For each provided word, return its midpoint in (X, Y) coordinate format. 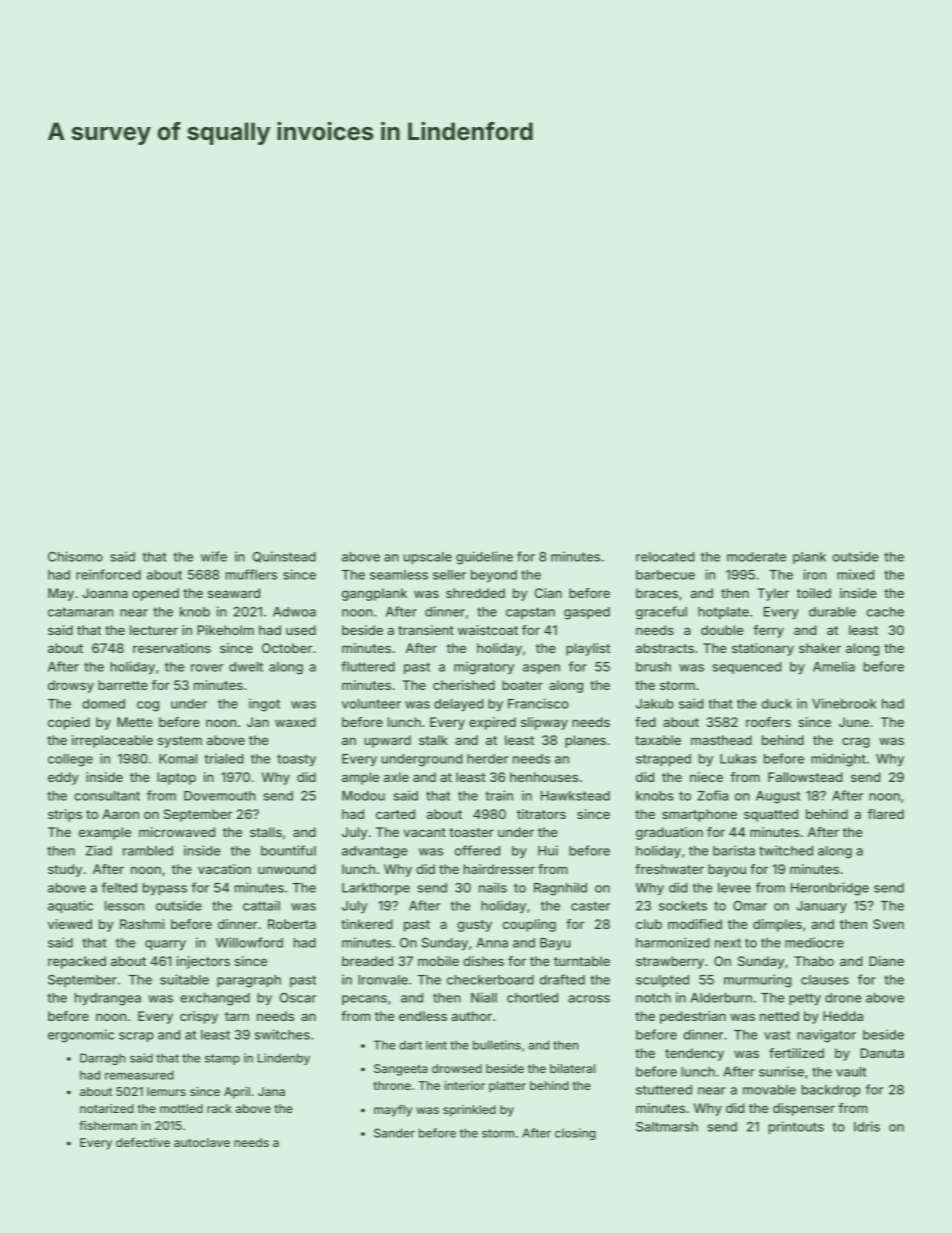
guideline (484, 558)
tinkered (367, 924)
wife (214, 556)
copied (69, 723)
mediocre (814, 942)
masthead (721, 740)
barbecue (665, 575)
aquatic (70, 906)
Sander (394, 1133)
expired (492, 723)
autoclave (202, 1142)
